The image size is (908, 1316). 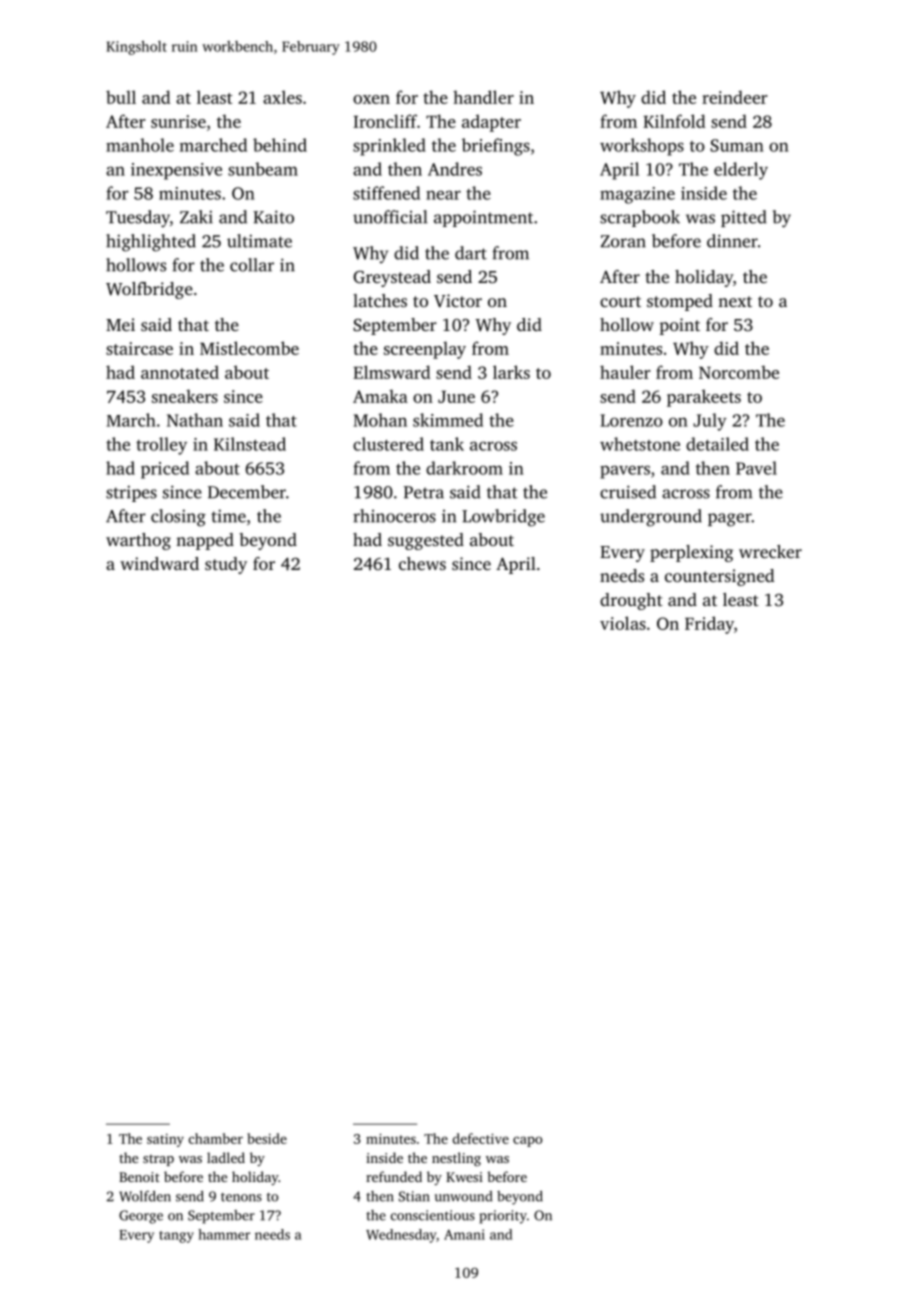 I want to click on Zoran, so click(x=623, y=241).
